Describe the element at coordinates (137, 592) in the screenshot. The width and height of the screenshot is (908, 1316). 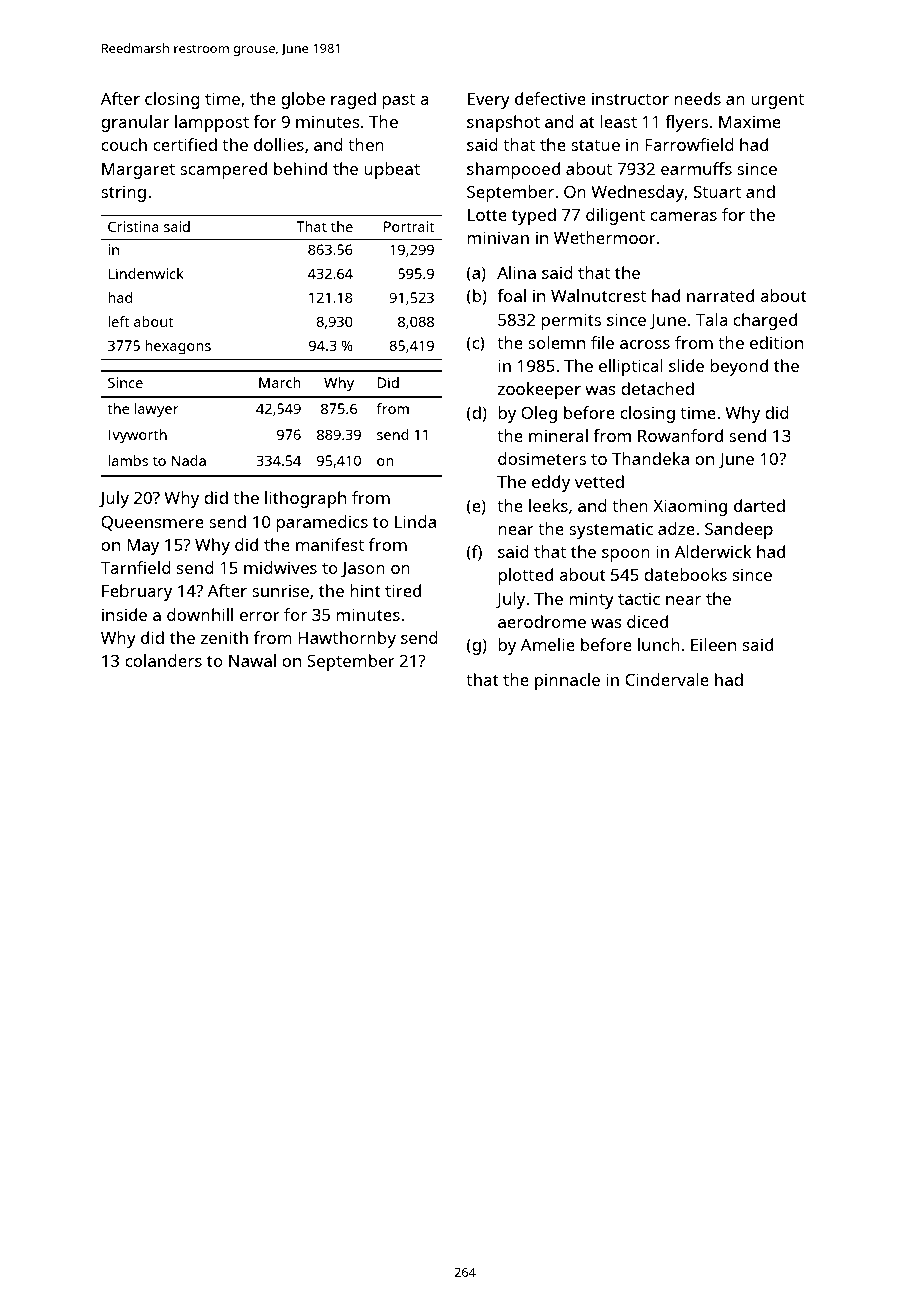
I see `February` at that location.
